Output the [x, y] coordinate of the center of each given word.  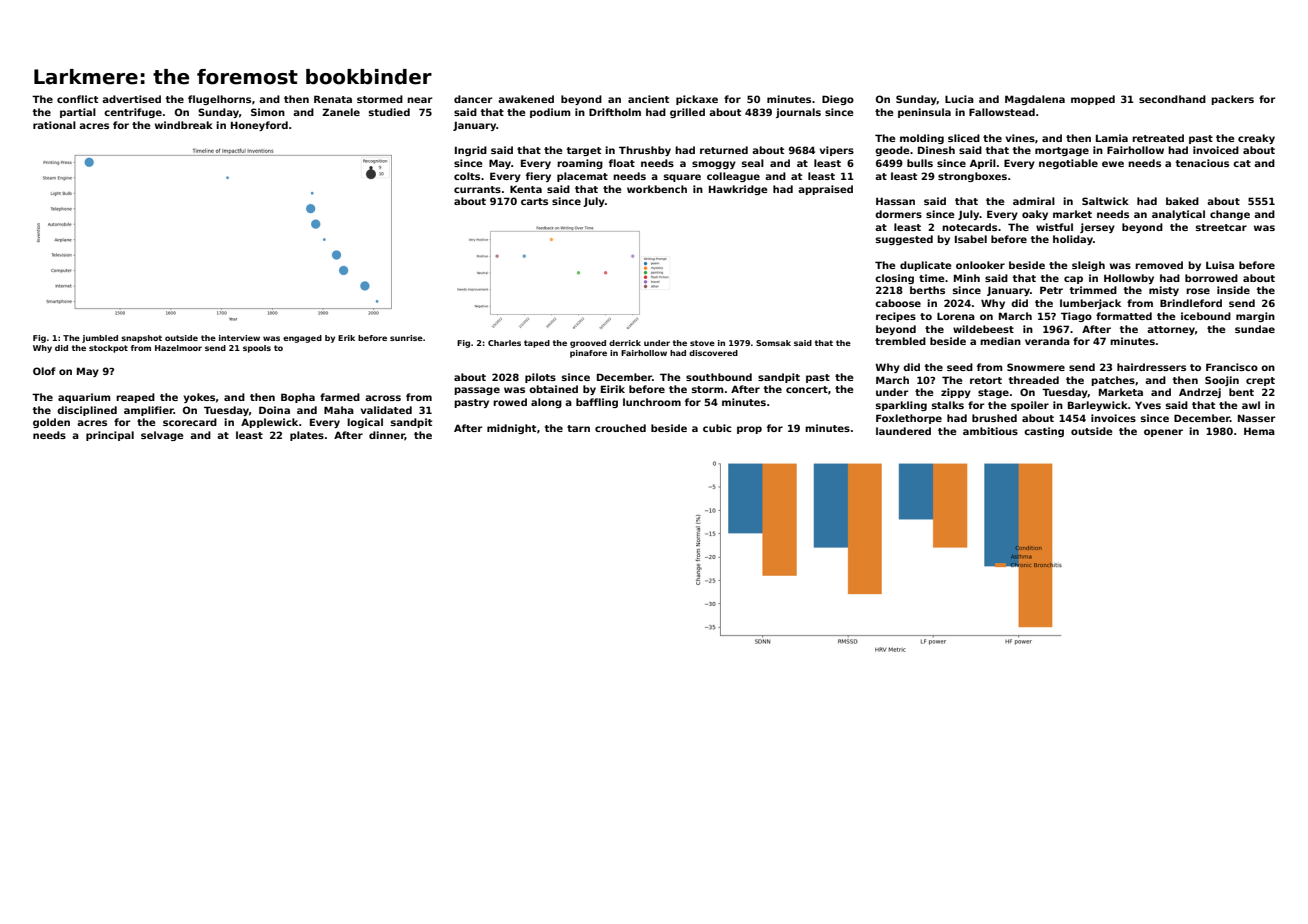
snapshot [141, 339]
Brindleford [1191, 303]
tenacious [1202, 163]
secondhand [1172, 99]
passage [477, 391]
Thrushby [645, 151]
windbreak [184, 125]
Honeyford [259, 126]
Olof [44, 371]
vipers [836, 151]
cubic [717, 428]
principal [110, 436]
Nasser [1257, 418]
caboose [898, 303]
